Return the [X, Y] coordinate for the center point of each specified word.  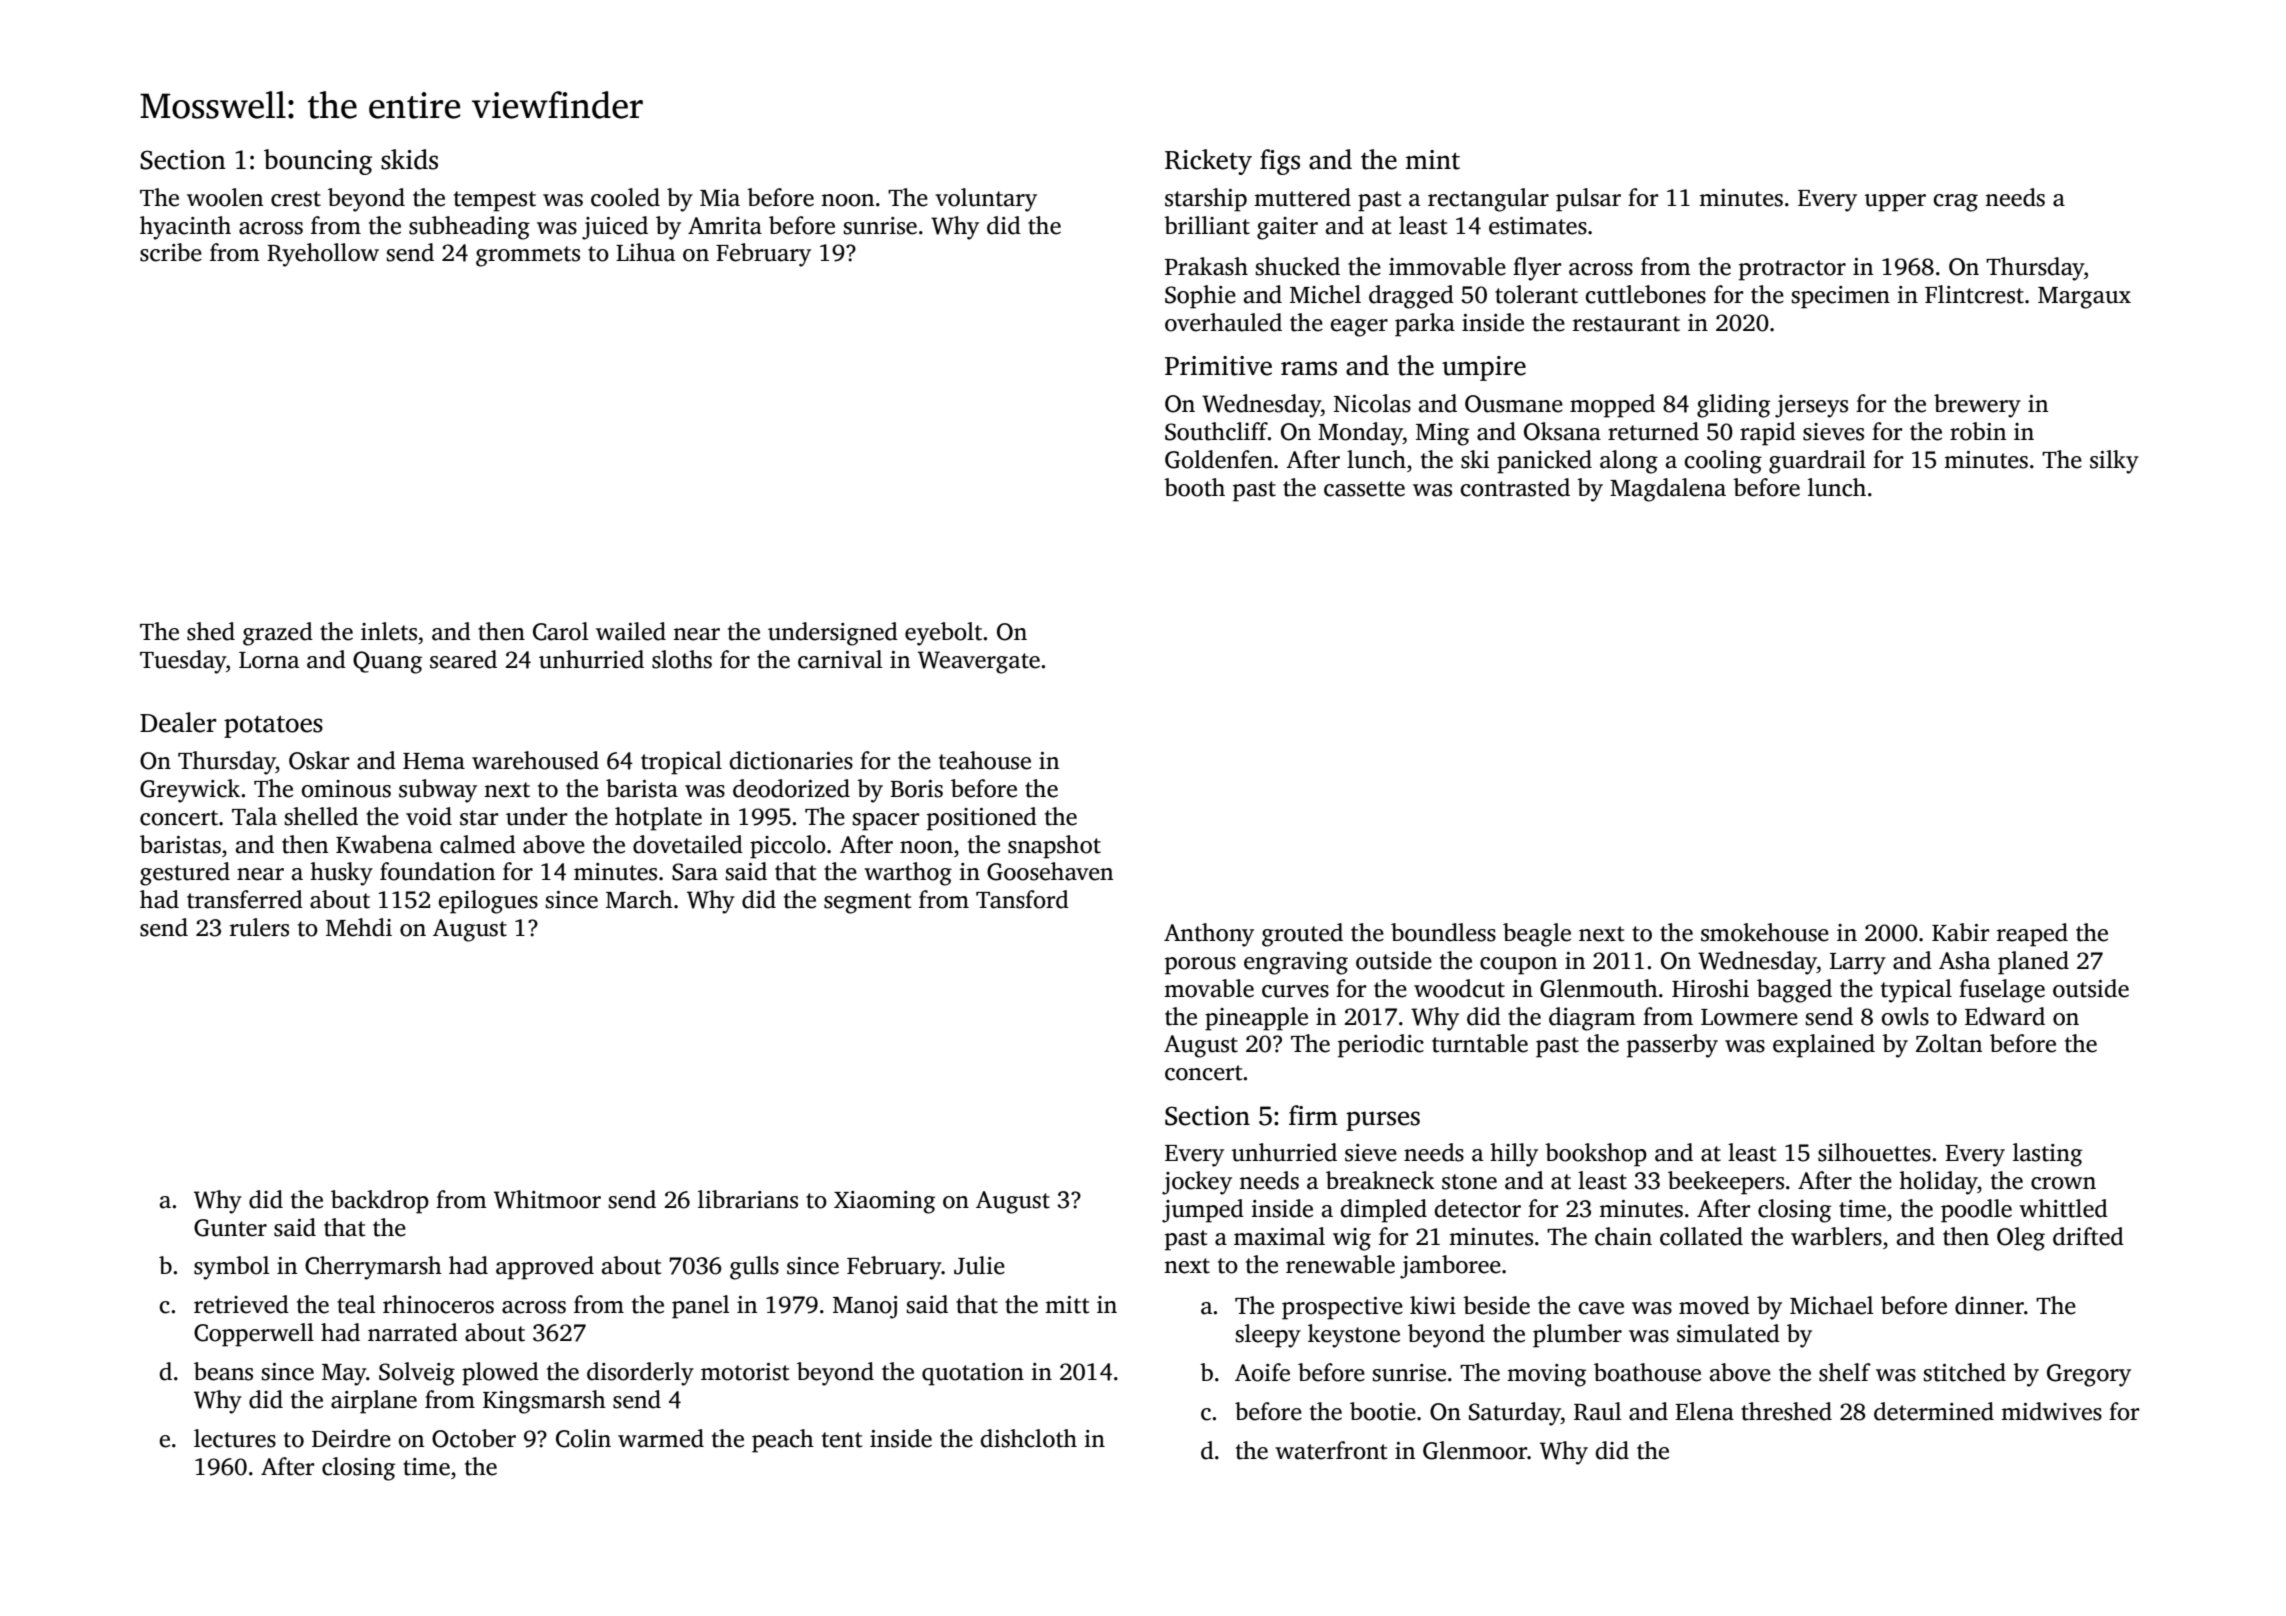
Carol [560, 631]
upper [1895, 203]
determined [1934, 1411]
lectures [235, 1438]
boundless [1443, 932]
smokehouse [1765, 932]
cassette [1364, 489]
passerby [1672, 1046]
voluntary [986, 200]
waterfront [1331, 1450]
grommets [528, 256]
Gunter [230, 1228]
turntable [1480, 1043]
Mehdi [359, 927]
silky [2114, 462]
